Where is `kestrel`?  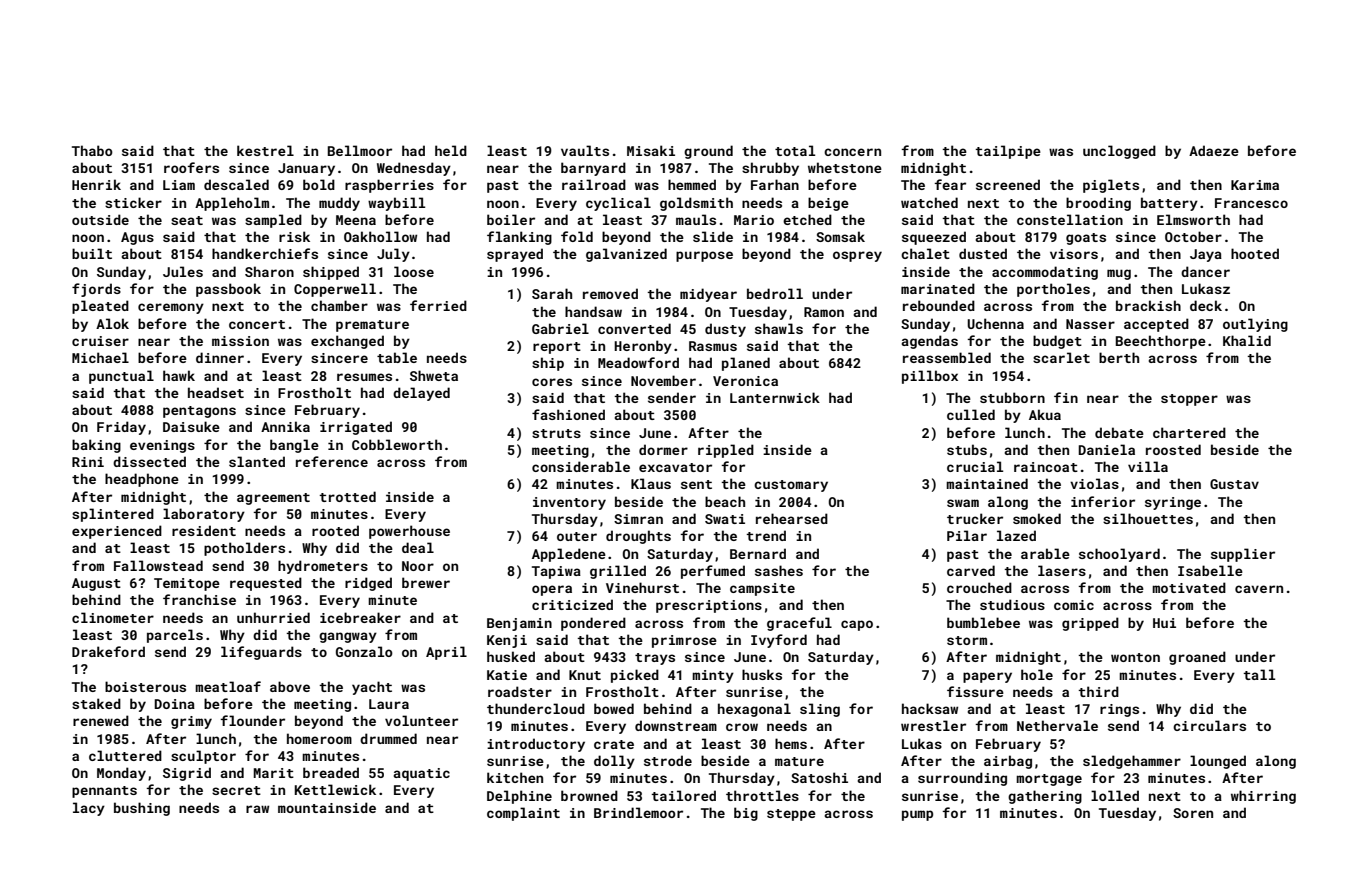
kestrel is located at coordinates (265, 150).
